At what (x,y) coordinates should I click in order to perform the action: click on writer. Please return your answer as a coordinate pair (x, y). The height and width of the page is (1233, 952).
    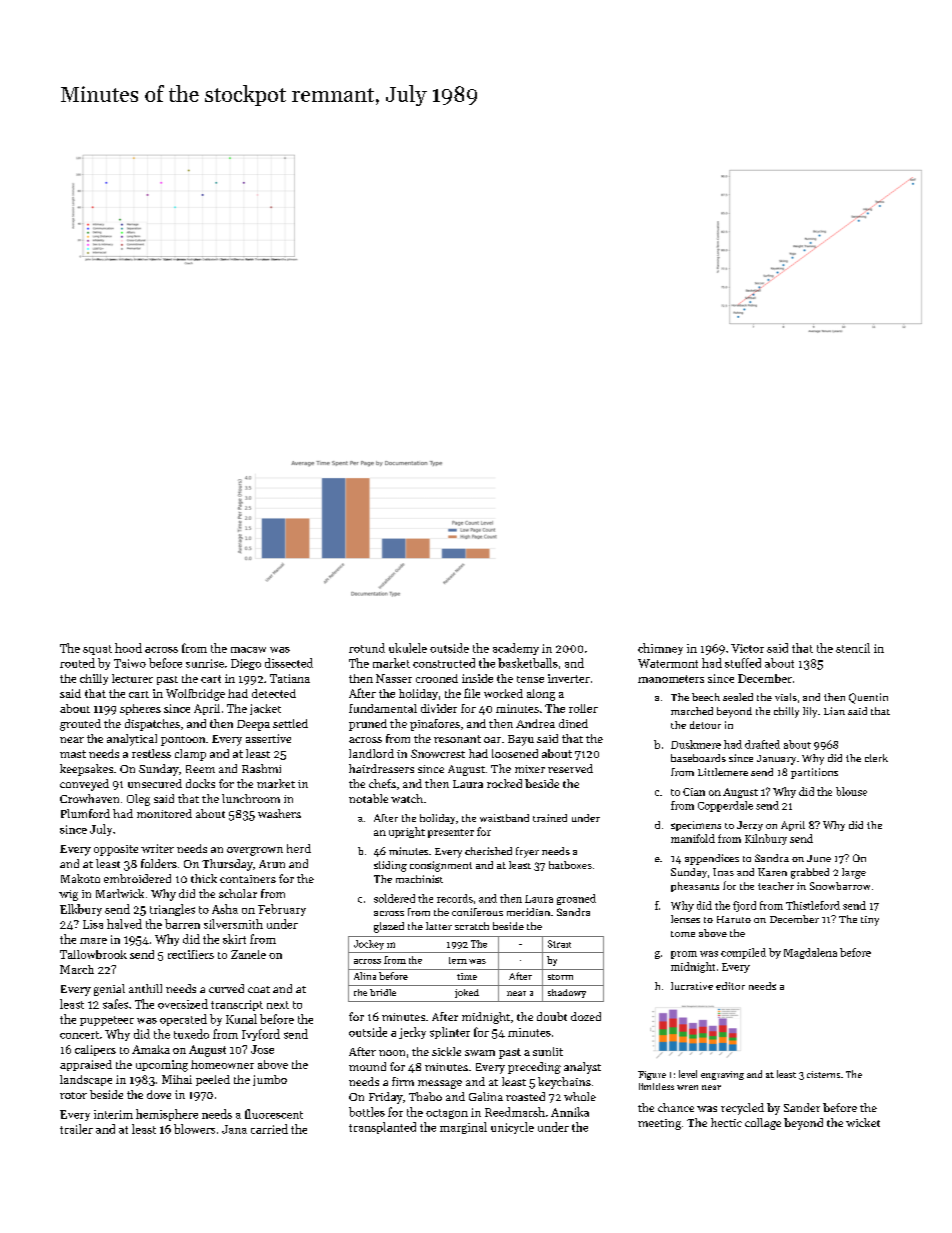
    Looking at the image, I should click on (157, 848).
